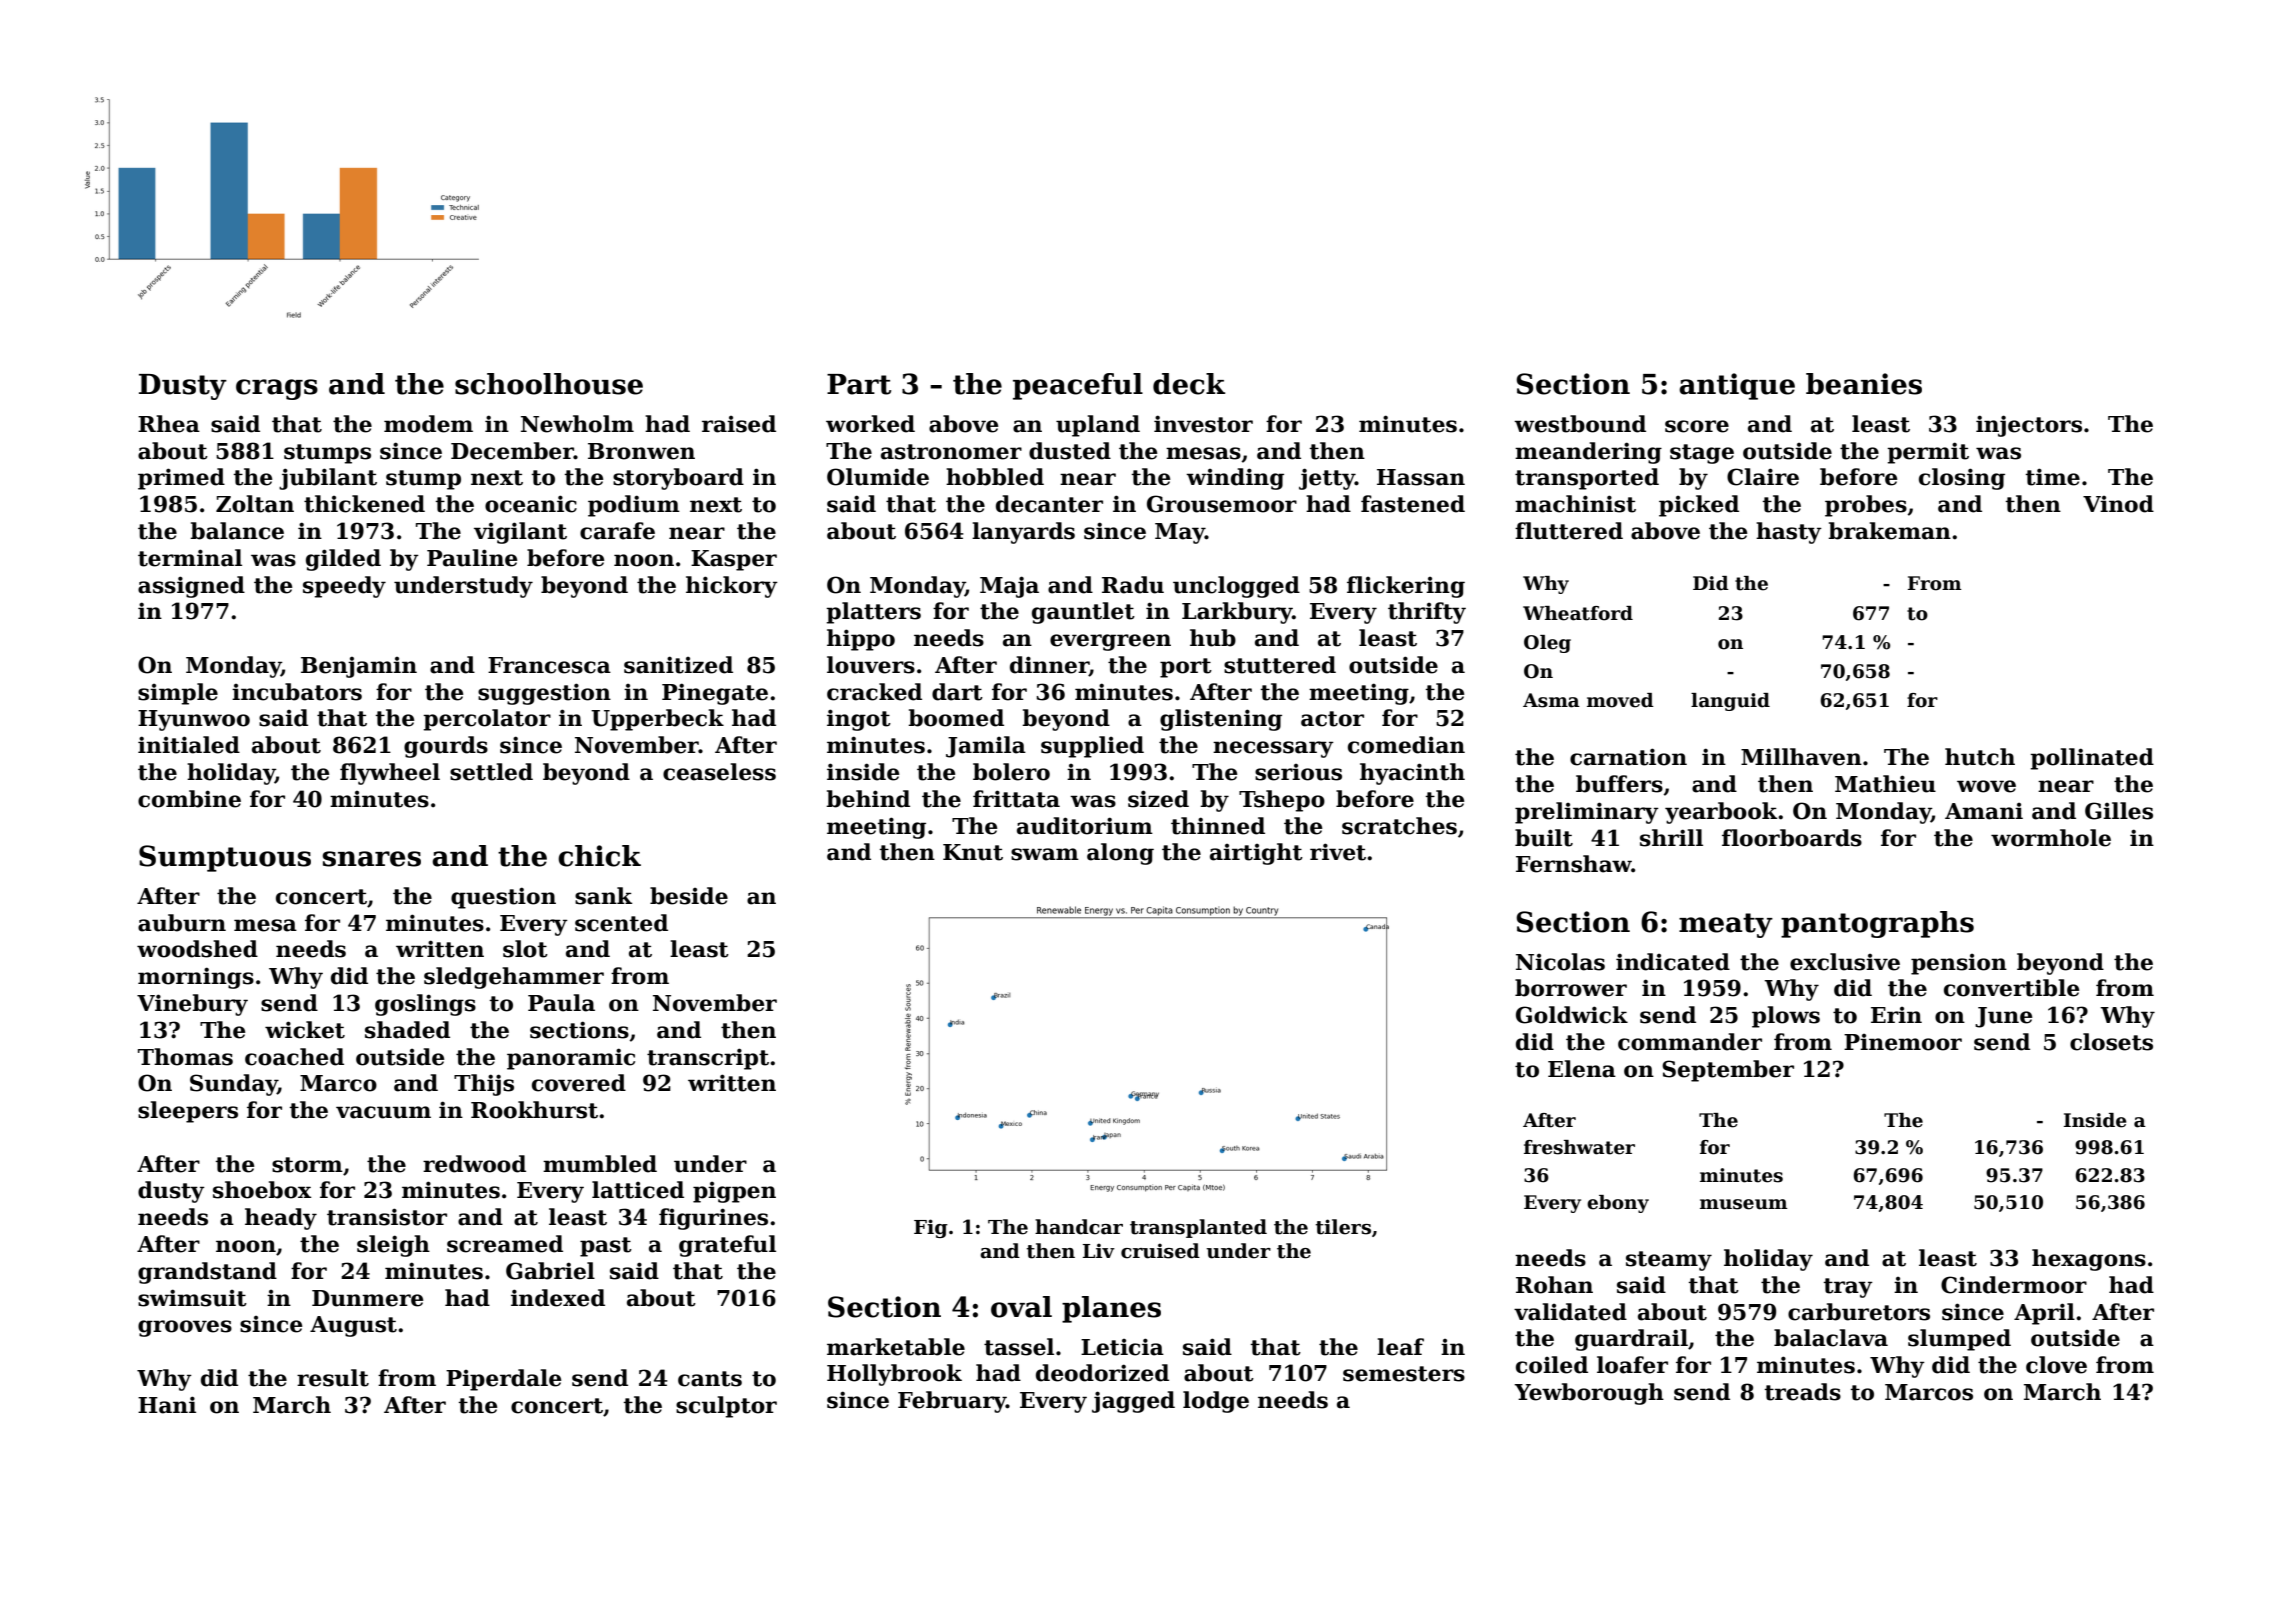 The image size is (2292, 1620). I want to click on hickory, so click(732, 587).
